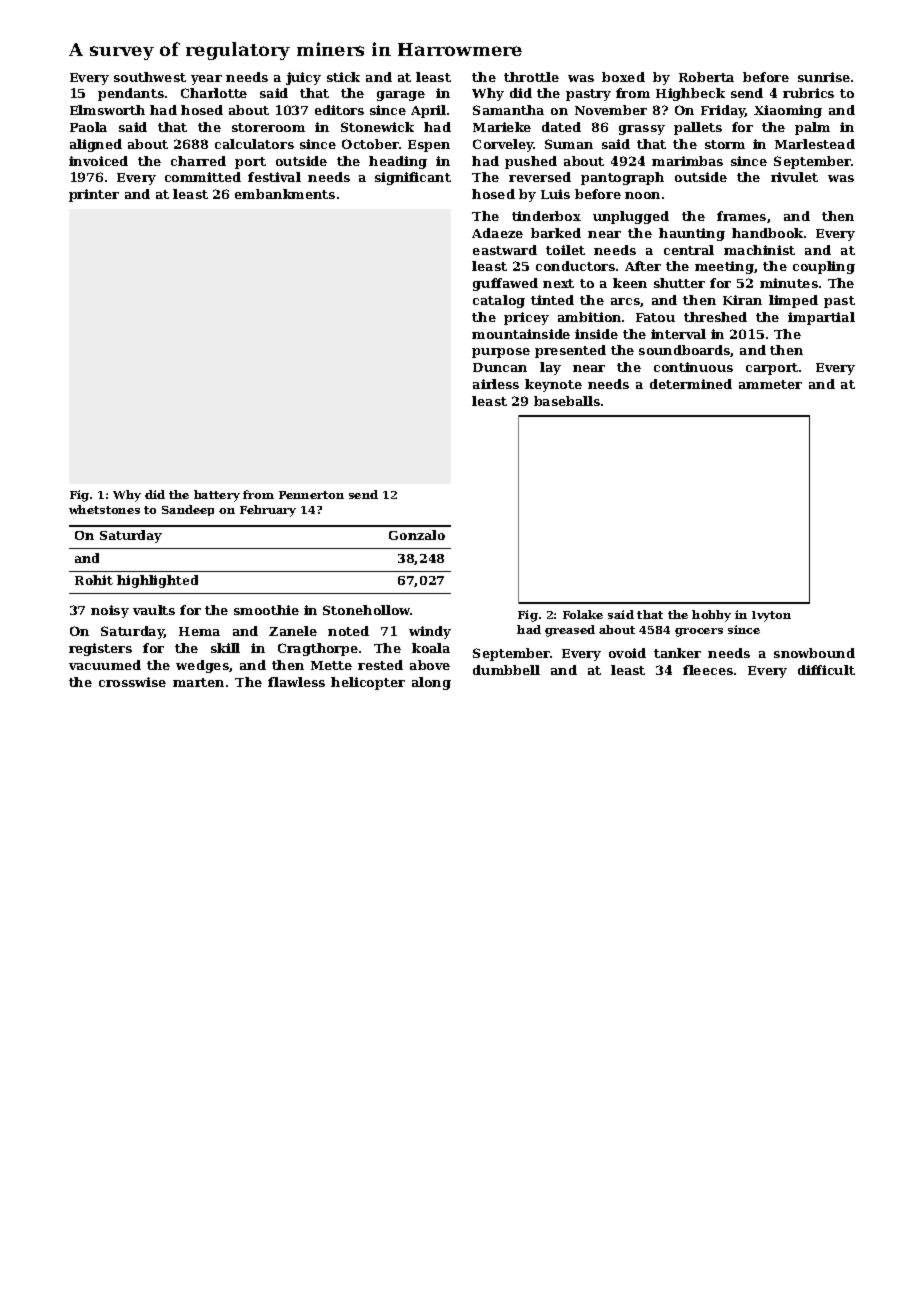 The image size is (924, 1308). Describe the element at coordinates (94, 195) in the image. I see `printer` at that location.
